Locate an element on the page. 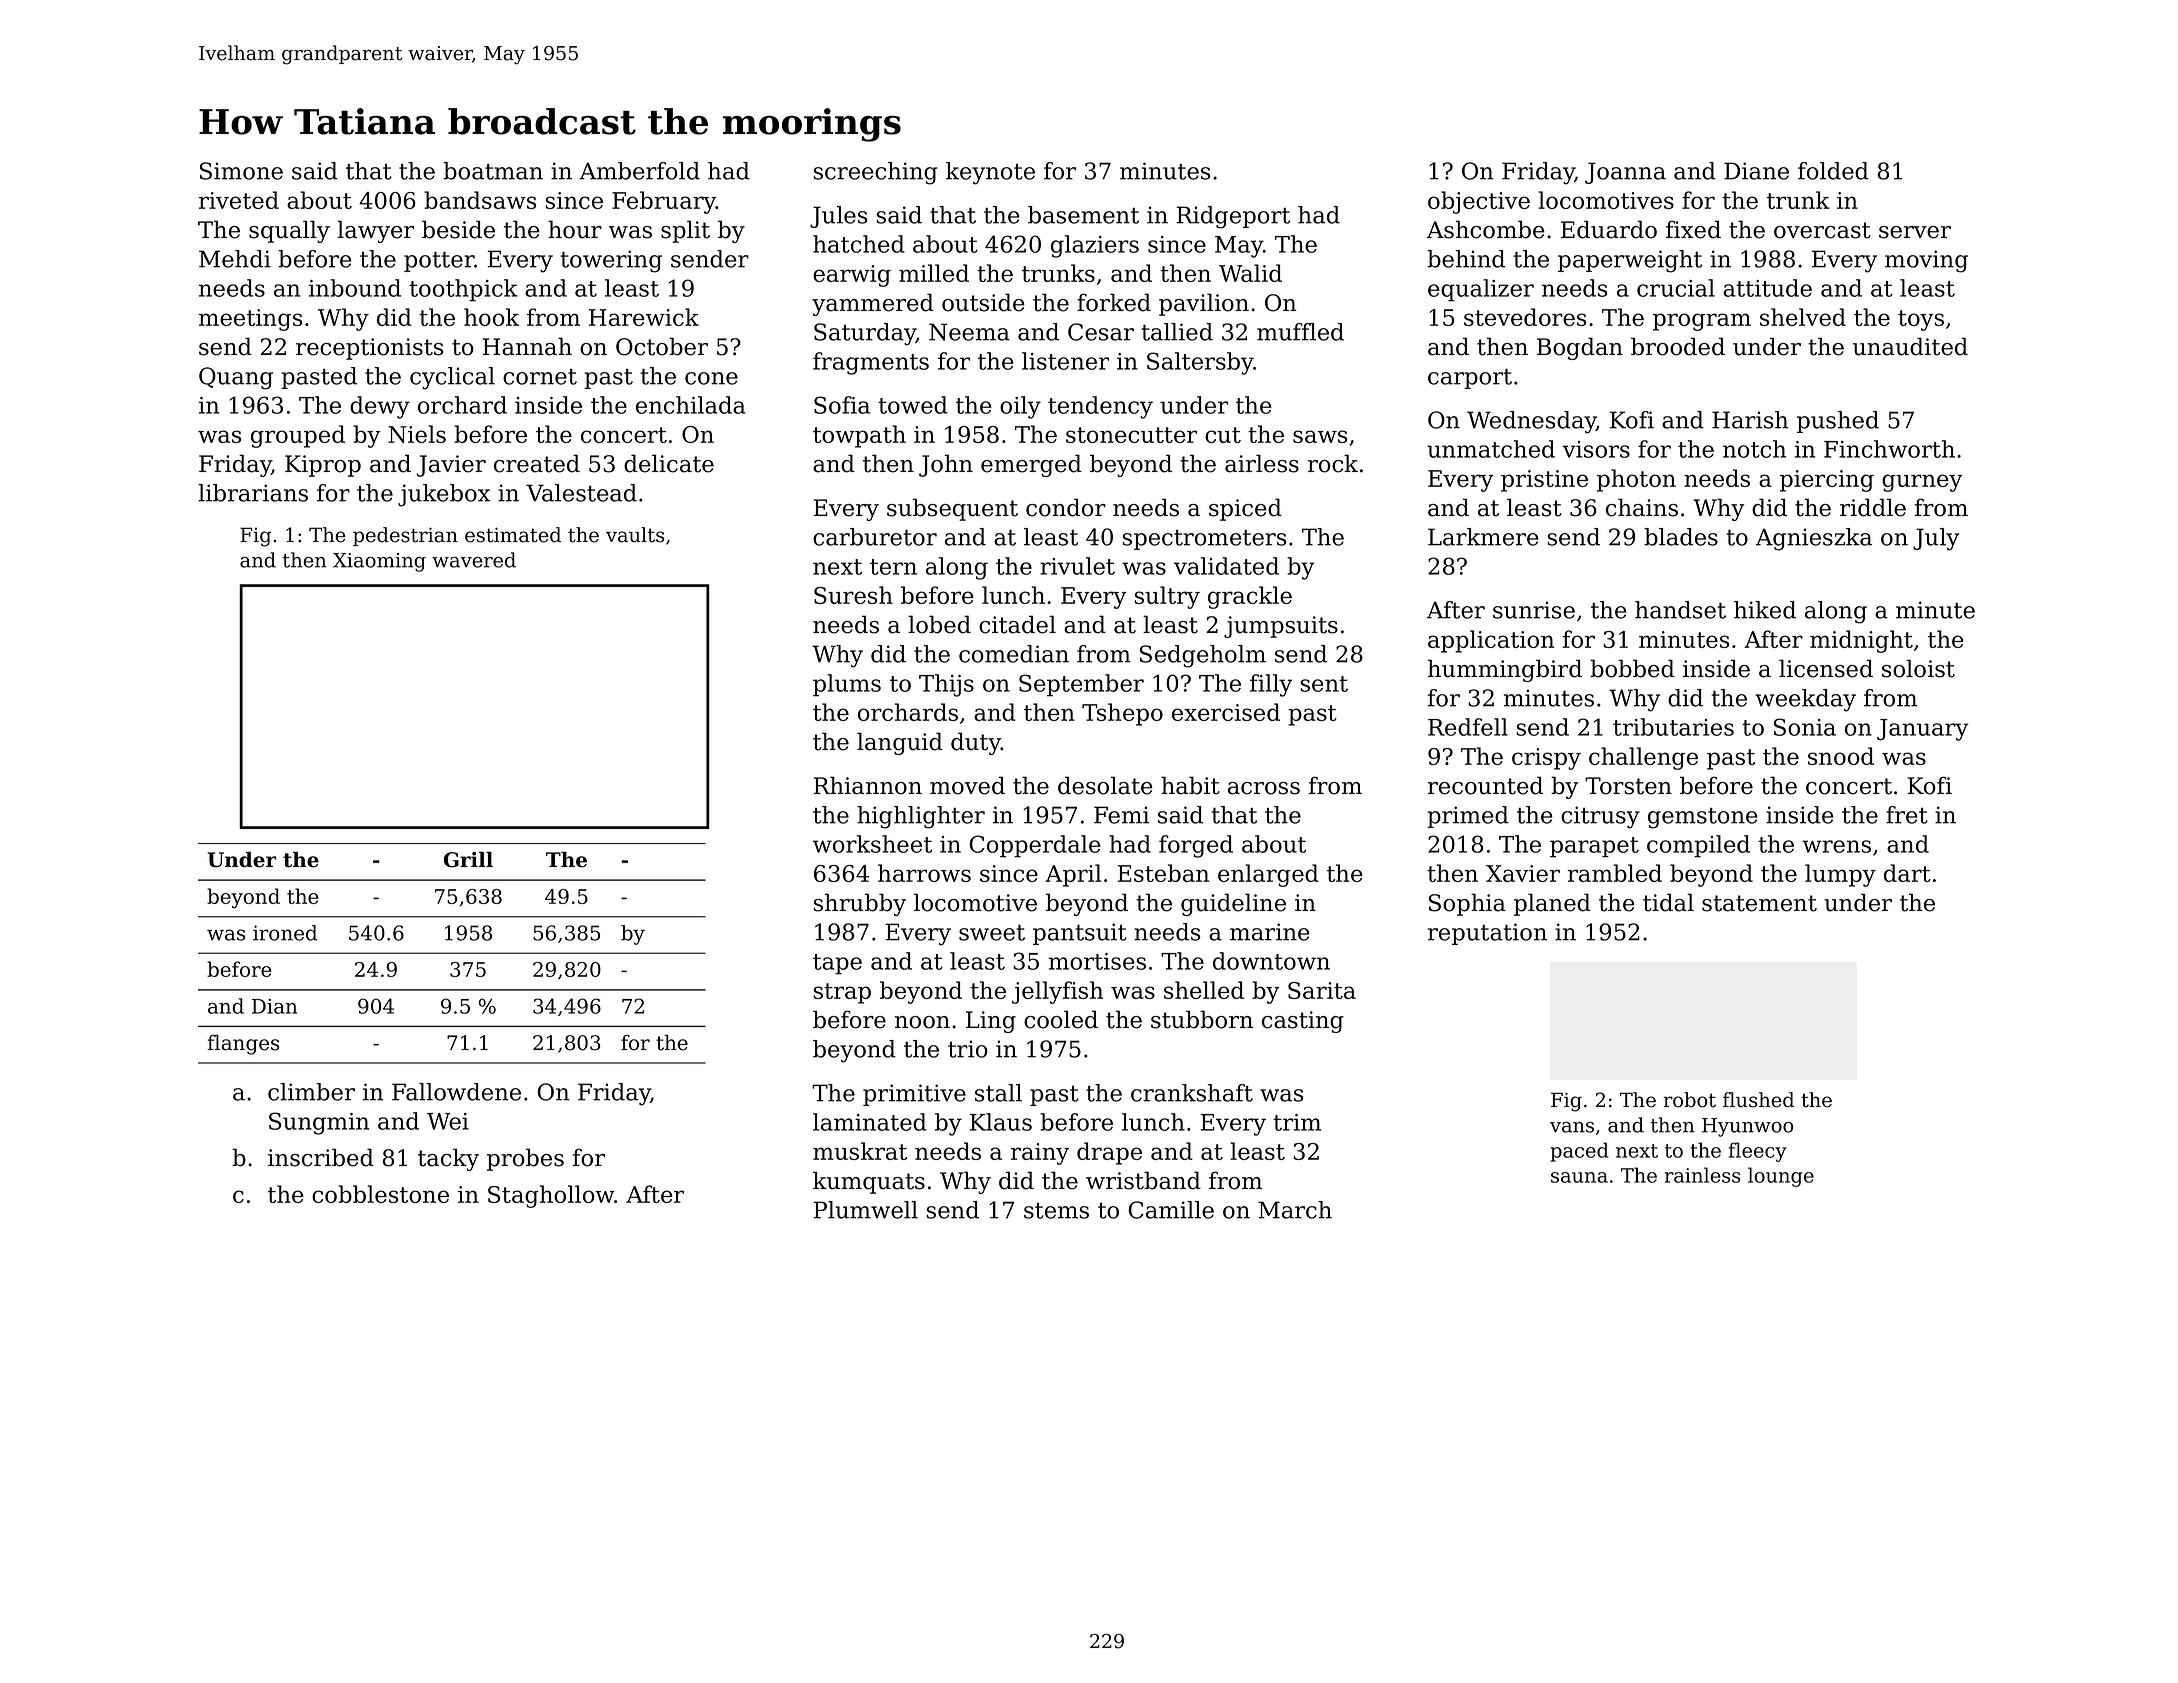 The image size is (2178, 1683). laminated is located at coordinates (870, 1122).
